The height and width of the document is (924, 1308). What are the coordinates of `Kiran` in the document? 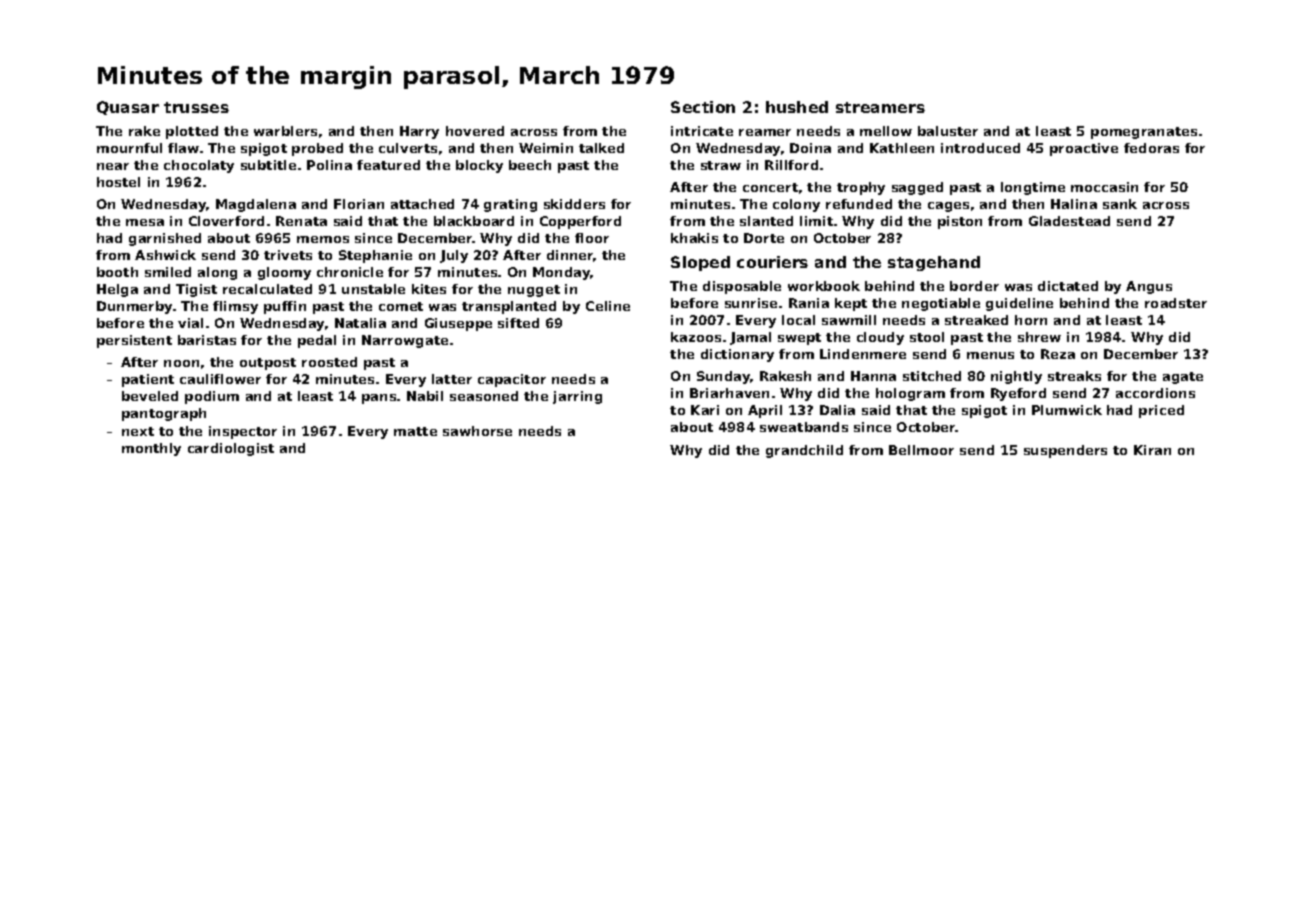 It's located at (1152, 450).
